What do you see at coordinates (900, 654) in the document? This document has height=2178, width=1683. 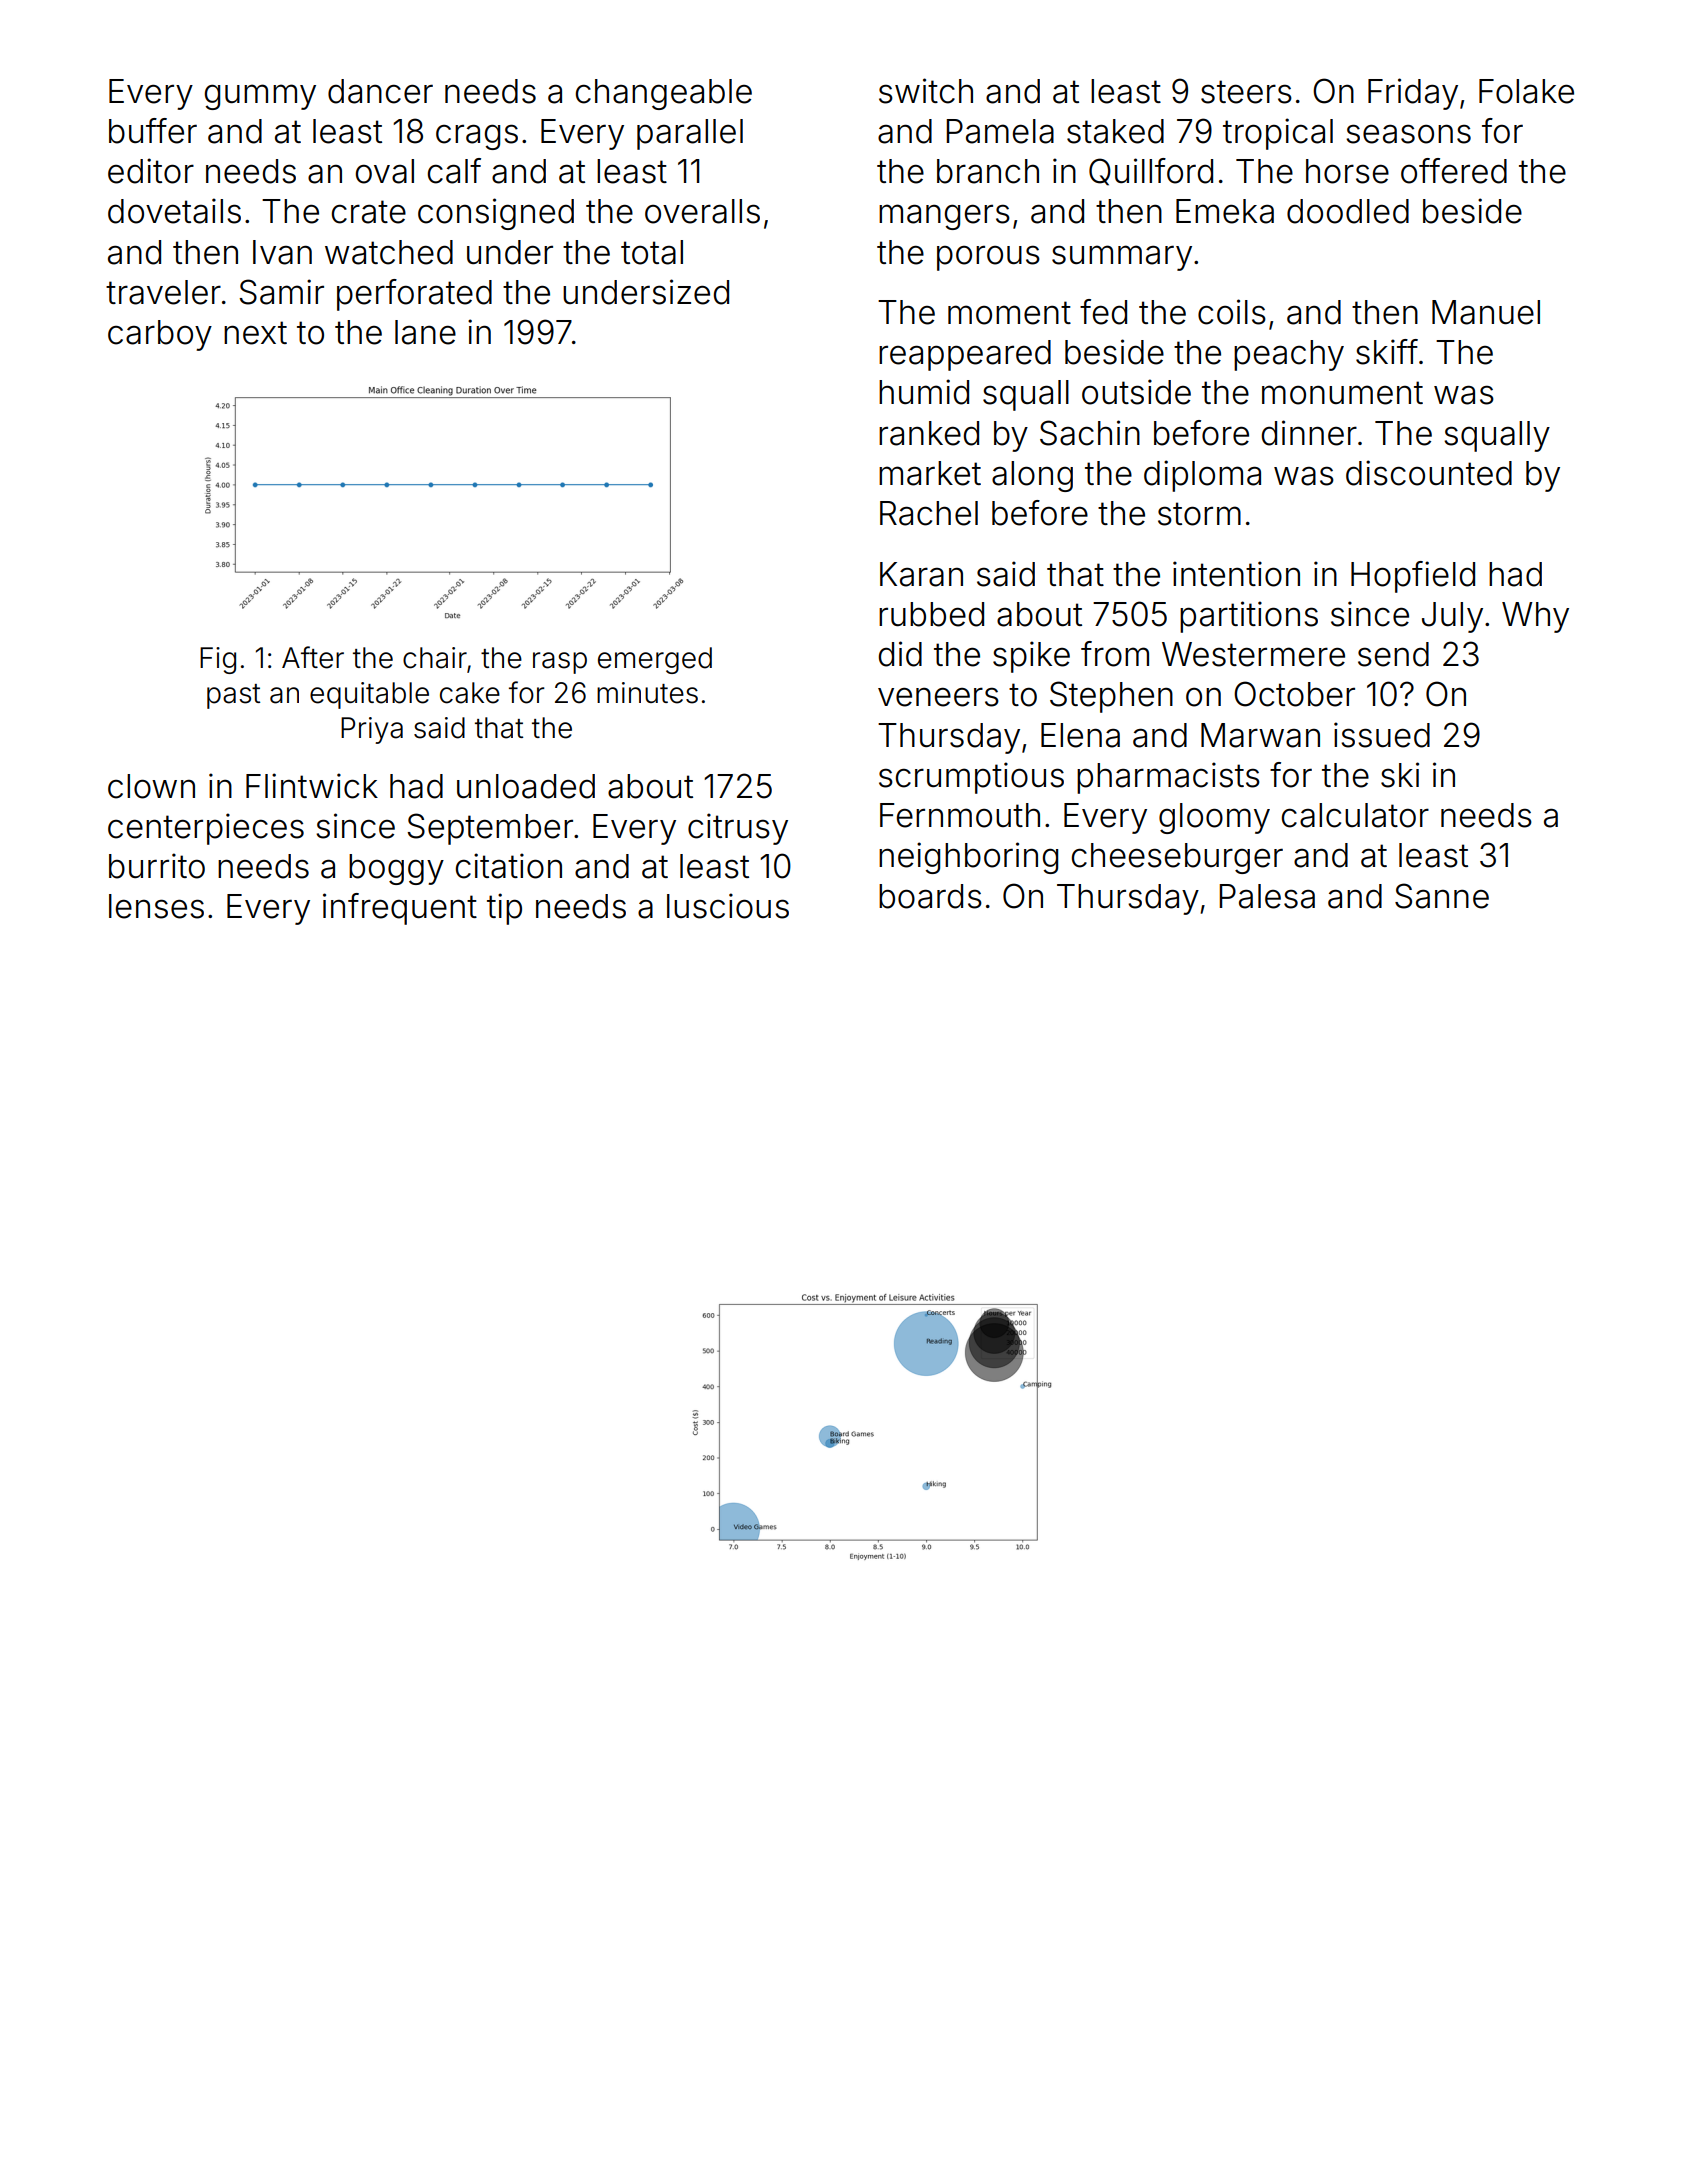 I see `did` at bounding box center [900, 654].
